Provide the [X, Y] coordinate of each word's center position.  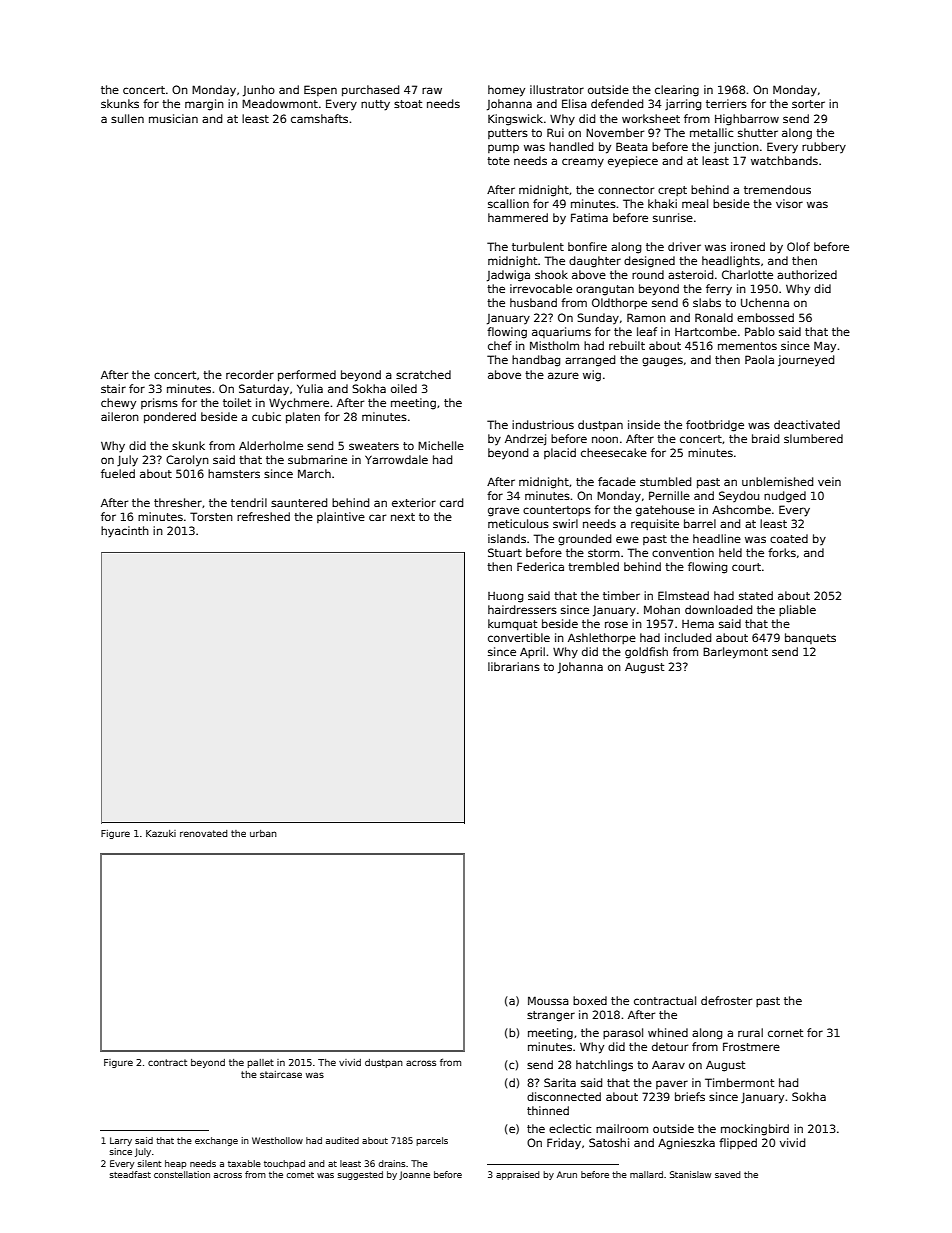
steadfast [130, 1174]
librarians [514, 666]
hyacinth [125, 532]
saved [728, 1174]
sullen [127, 118]
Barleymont [735, 653]
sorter [808, 104]
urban [263, 833]
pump [503, 148]
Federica [540, 566]
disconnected [564, 1096]
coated [789, 538]
